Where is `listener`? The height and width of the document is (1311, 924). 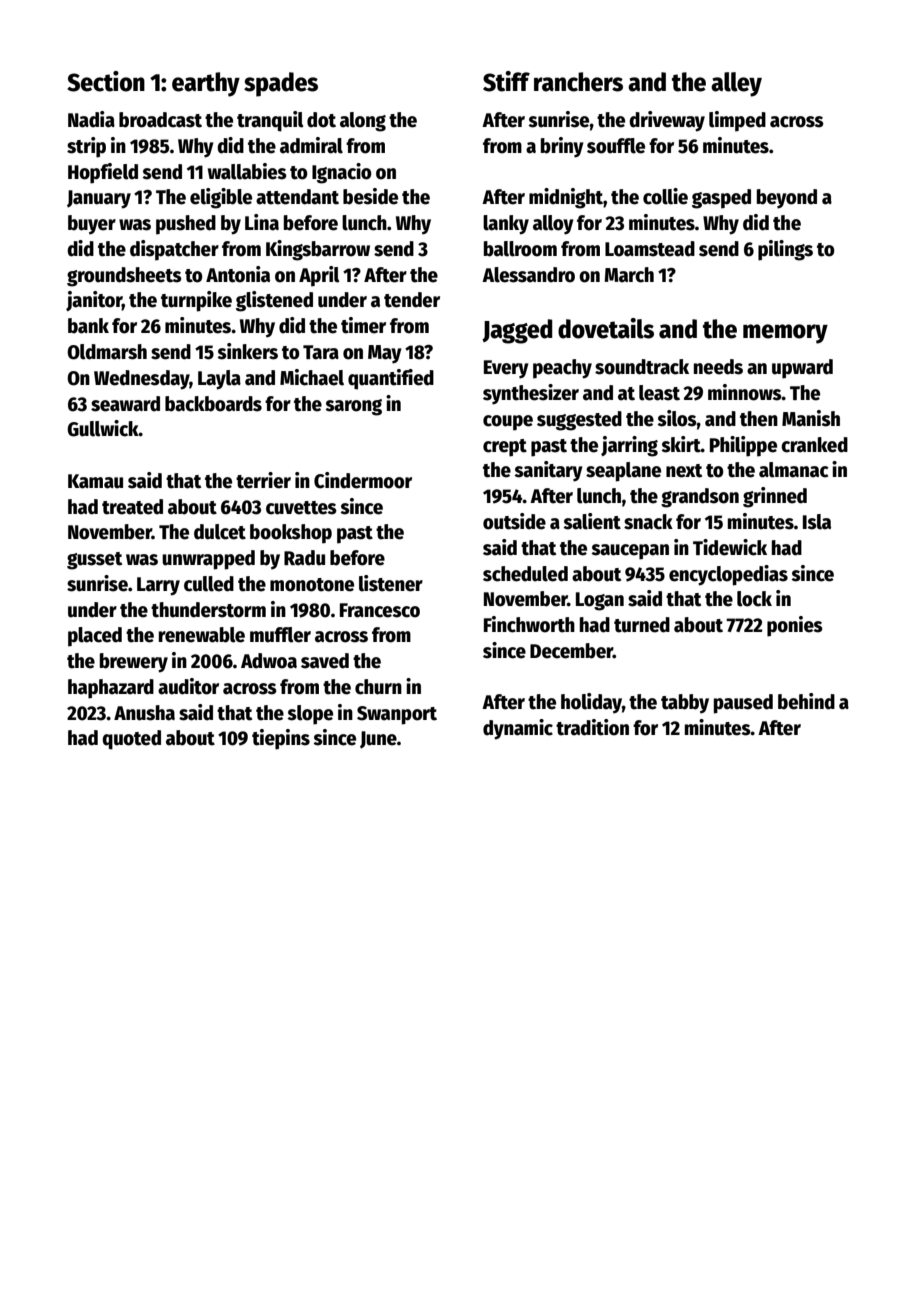
listener is located at coordinates (391, 583).
